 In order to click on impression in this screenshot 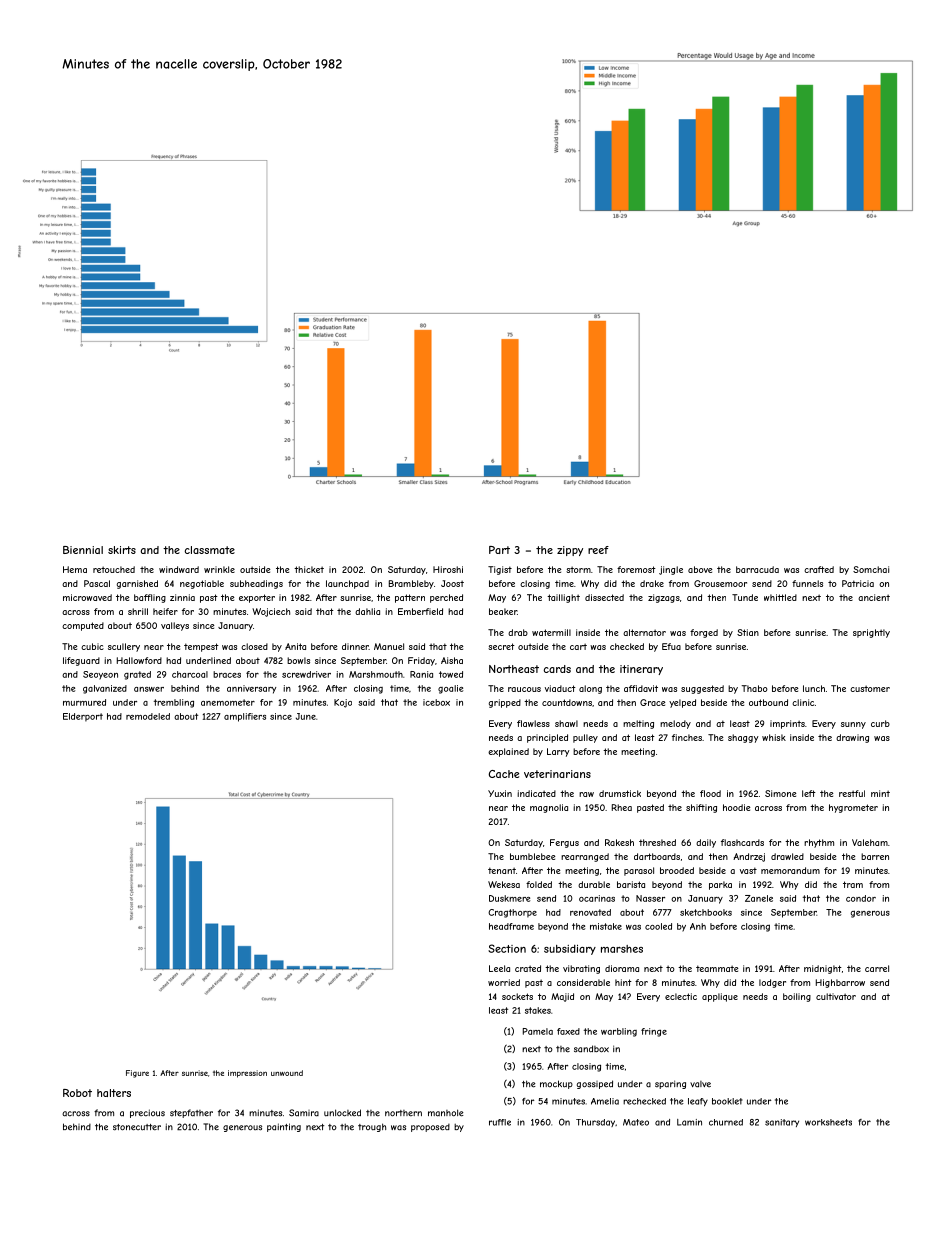, I will do `click(247, 1074)`.
